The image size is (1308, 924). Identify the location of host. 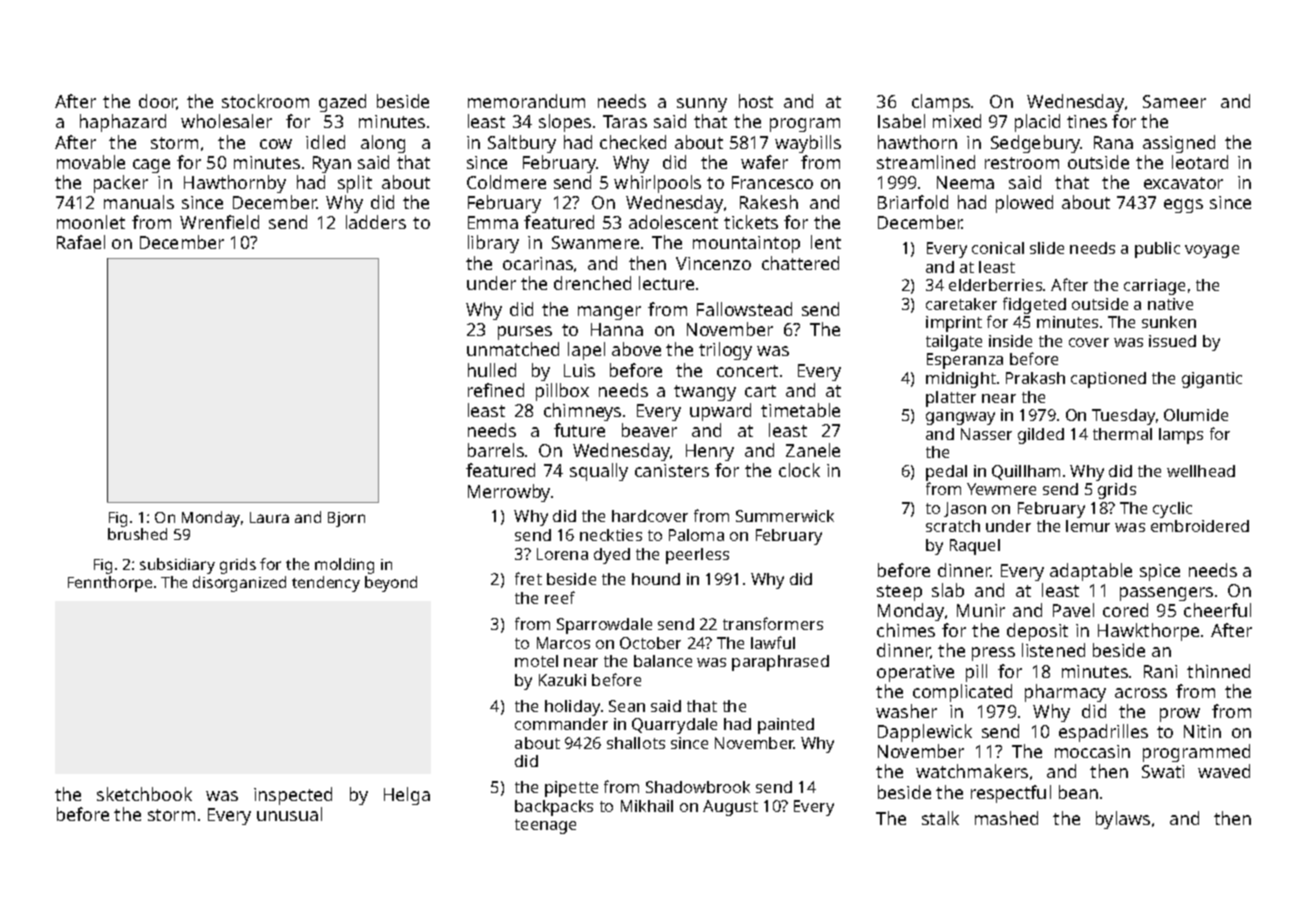
(756, 101).
